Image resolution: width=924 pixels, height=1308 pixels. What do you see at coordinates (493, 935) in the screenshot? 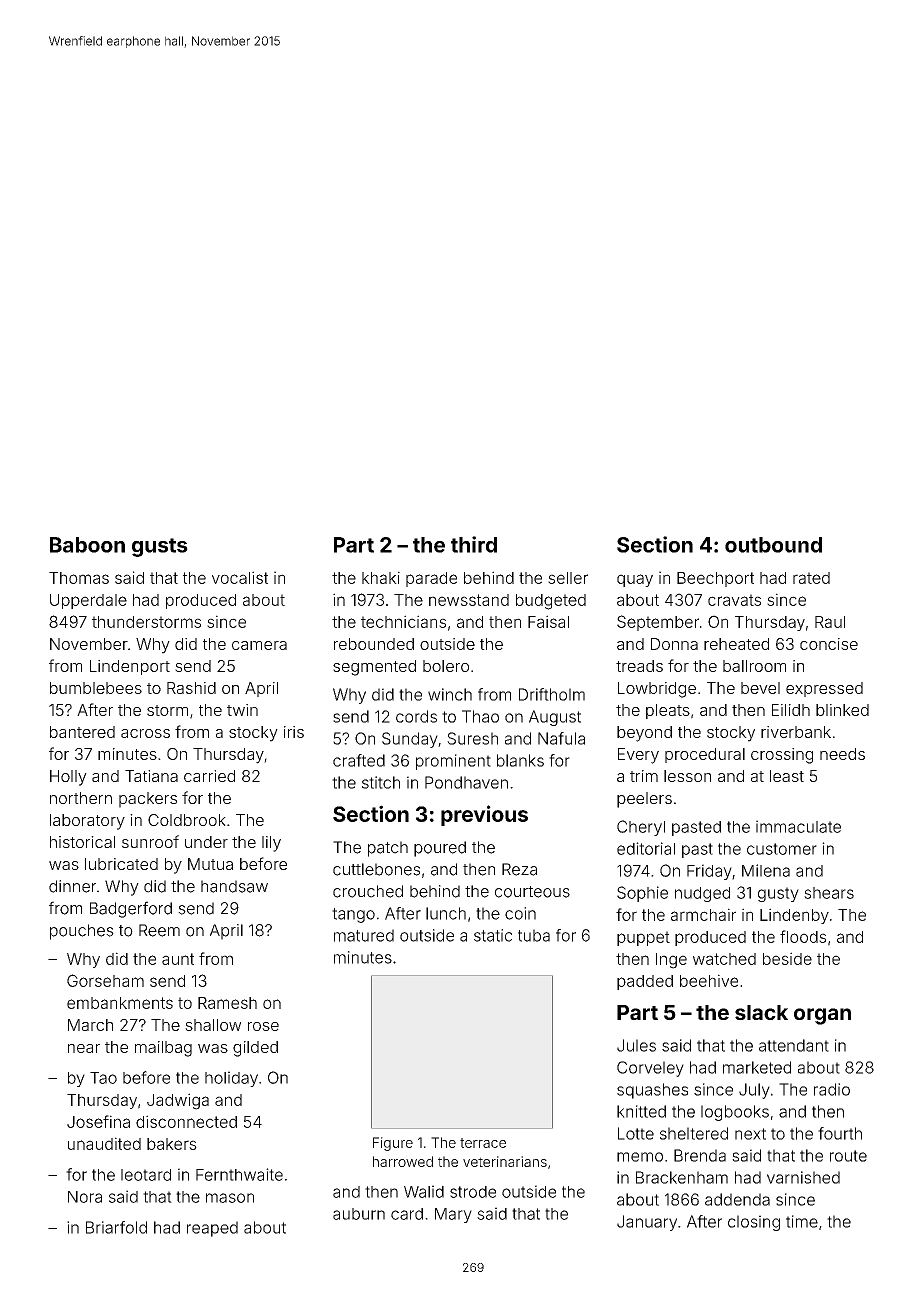
I see `static` at bounding box center [493, 935].
